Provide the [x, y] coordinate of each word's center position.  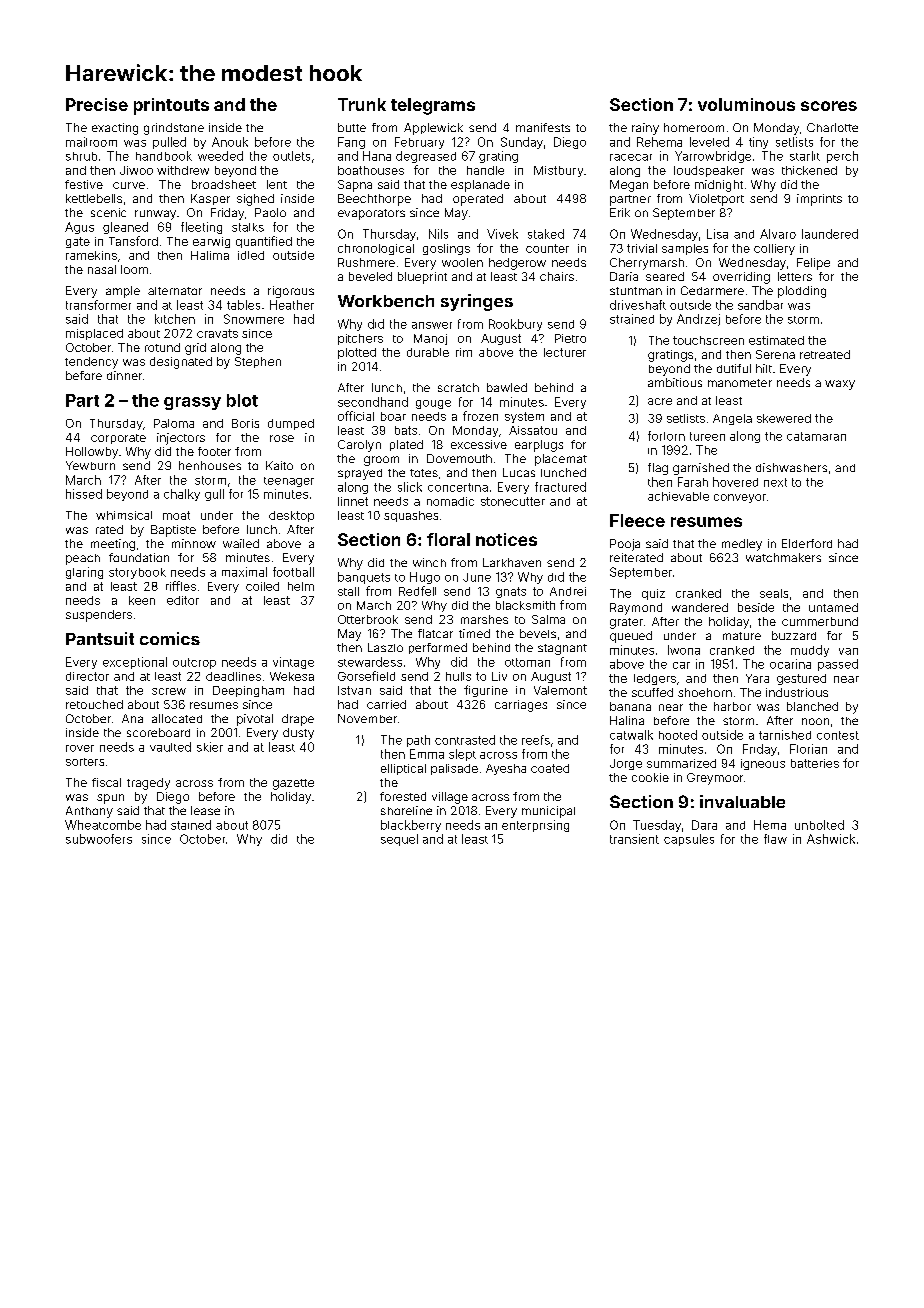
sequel [399, 840]
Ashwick [831, 839]
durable [428, 352]
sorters [85, 762]
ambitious [675, 382]
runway [155, 215]
